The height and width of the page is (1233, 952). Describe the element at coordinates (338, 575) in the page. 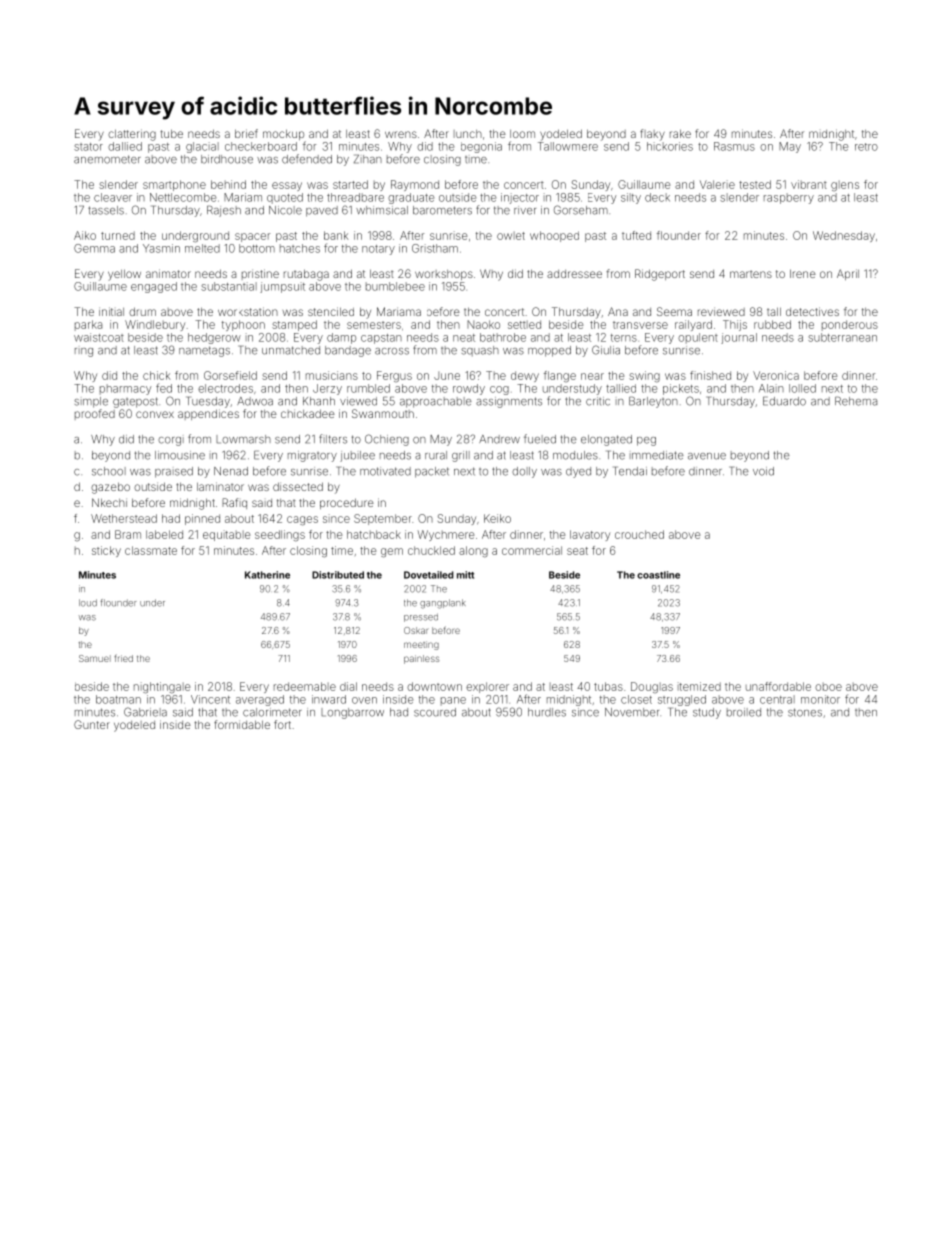

I see `Distributed` at that location.
